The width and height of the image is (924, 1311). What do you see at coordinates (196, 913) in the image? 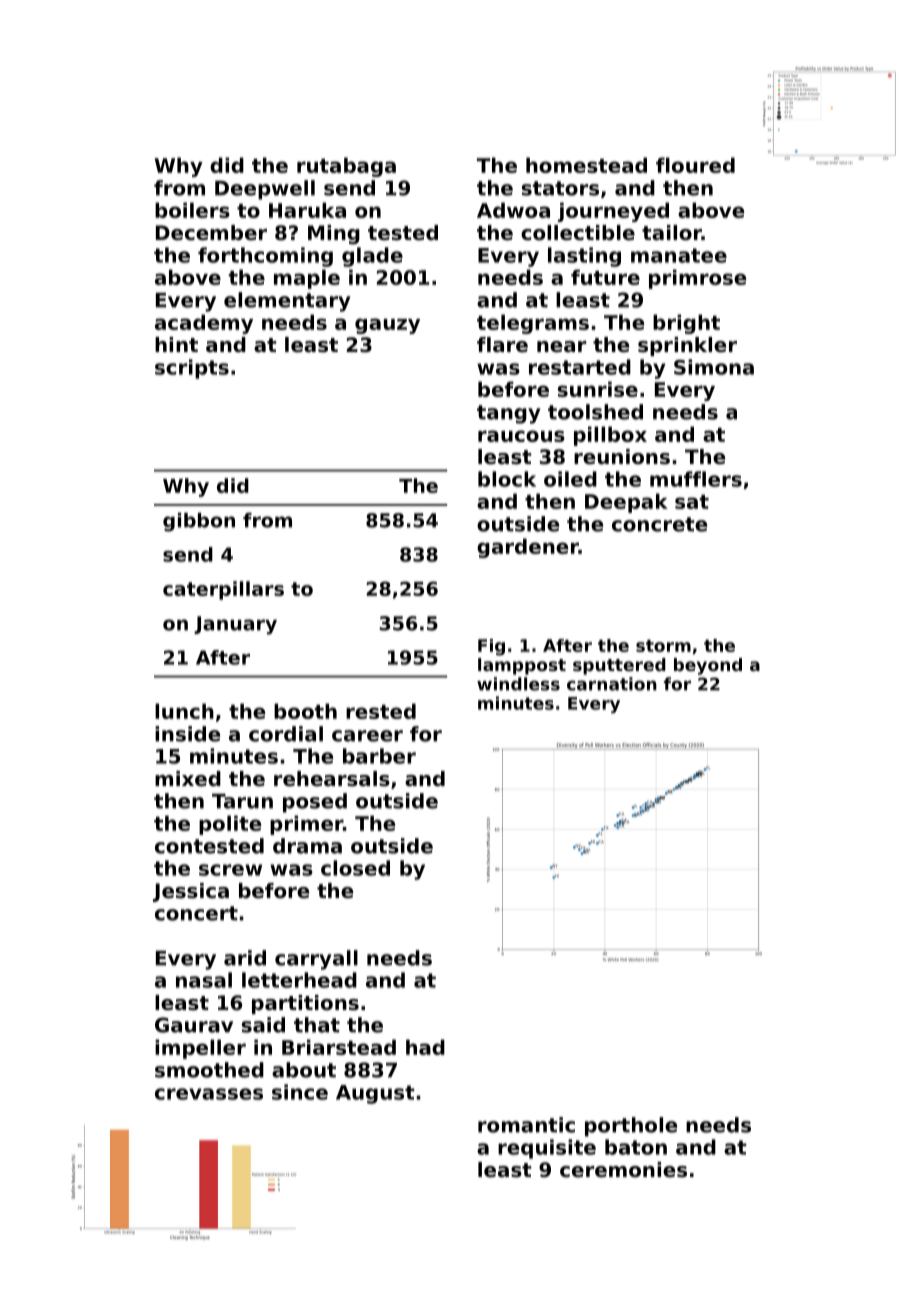
I see `concert` at bounding box center [196, 913].
